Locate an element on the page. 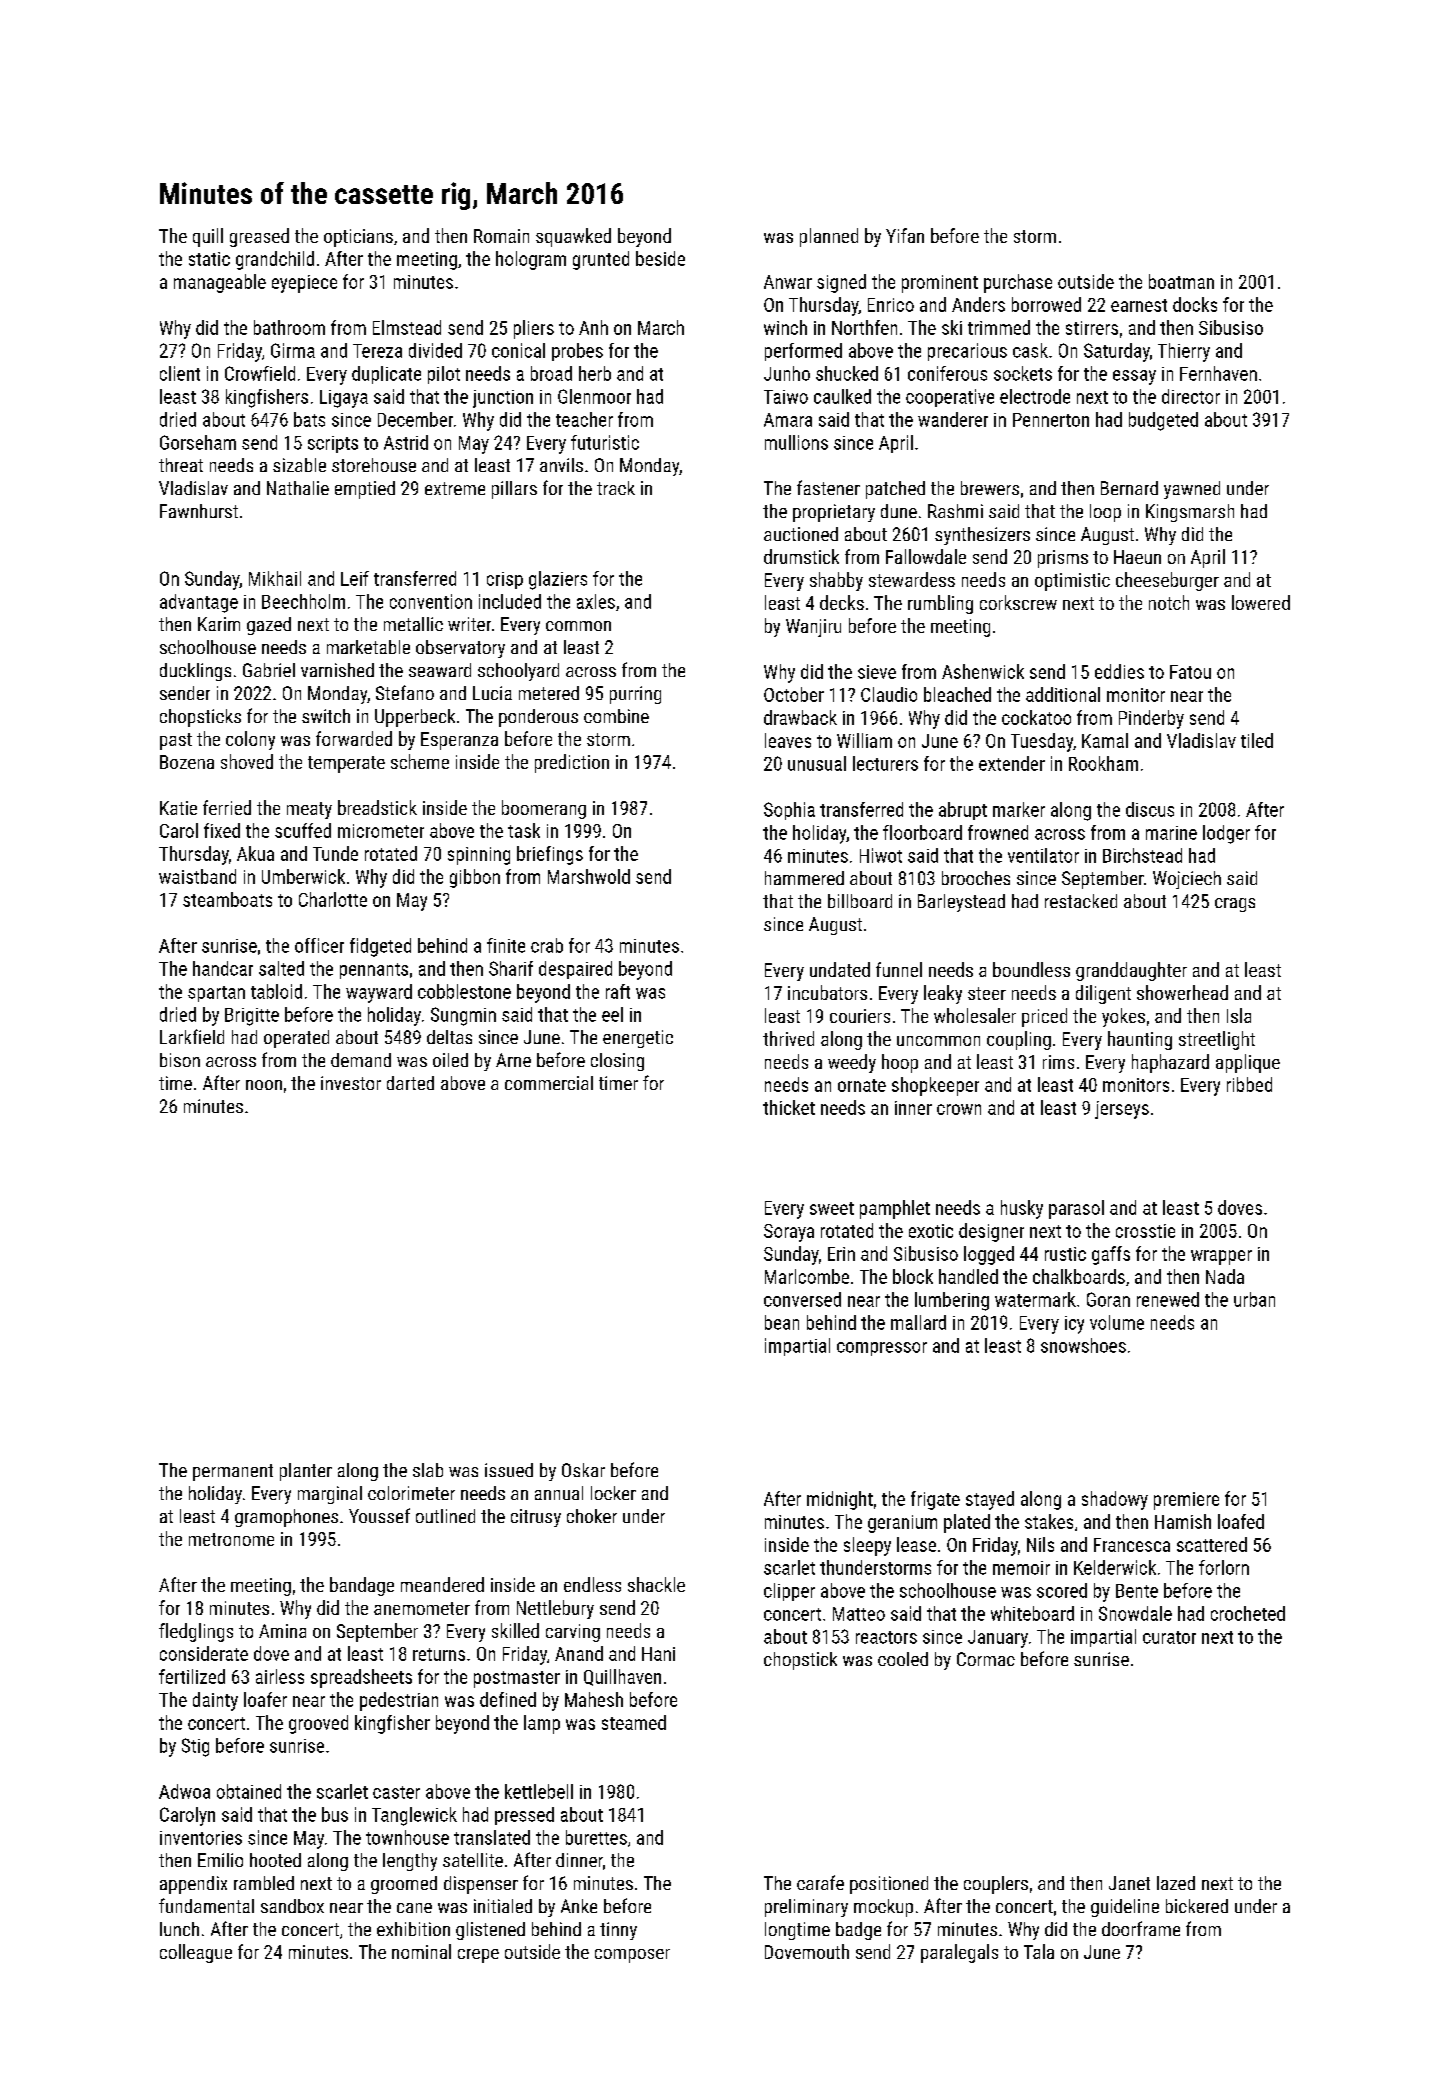  handcar is located at coordinates (223, 968).
